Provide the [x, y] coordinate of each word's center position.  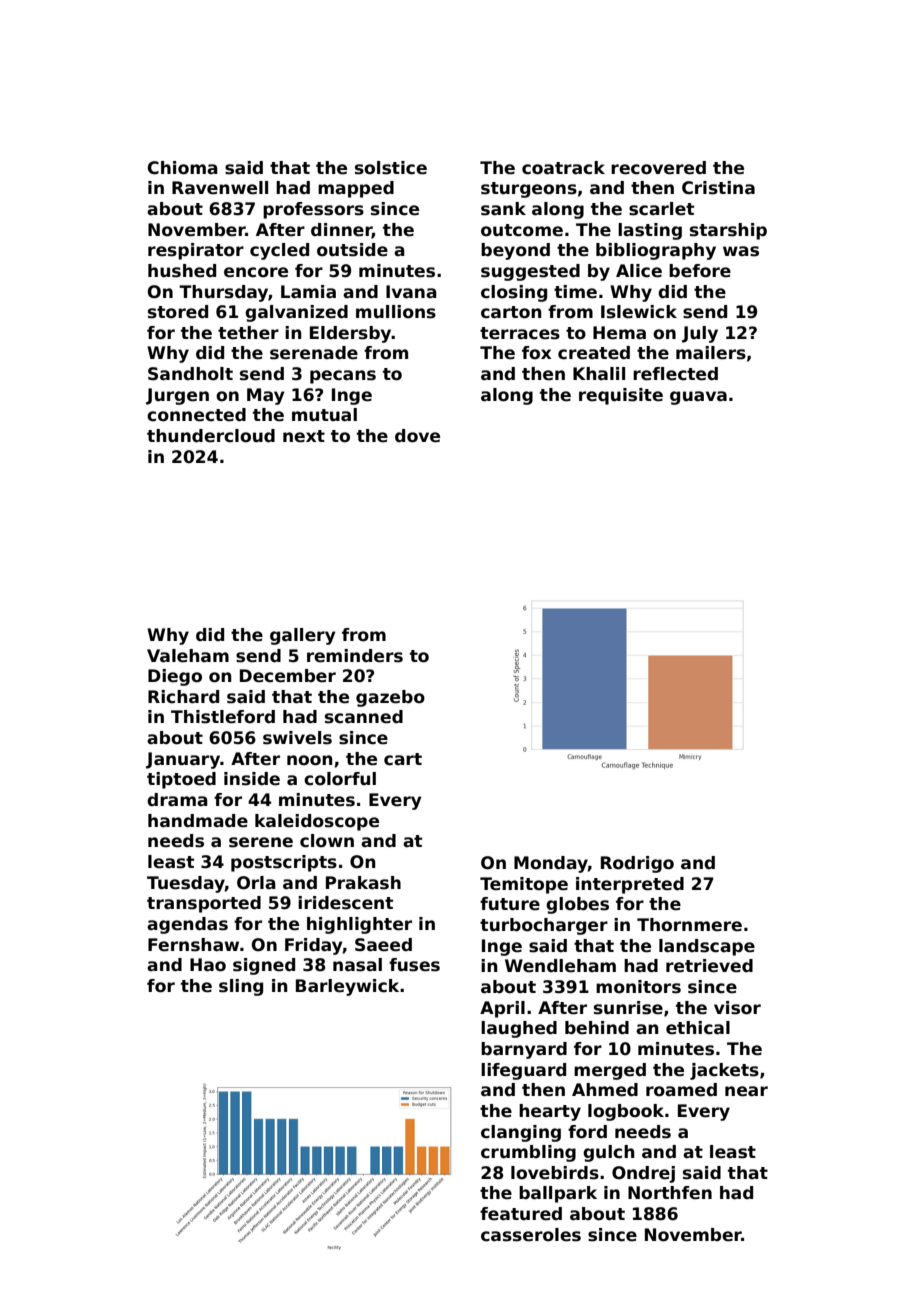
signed [264, 966]
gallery [303, 636]
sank [503, 209]
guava [698, 398]
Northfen [670, 1193]
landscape [707, 947]
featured [521, 1214]
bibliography [656, 251]
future [510, 904]
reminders [355, 656]
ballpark [558, 1194]
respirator [196, 251]
